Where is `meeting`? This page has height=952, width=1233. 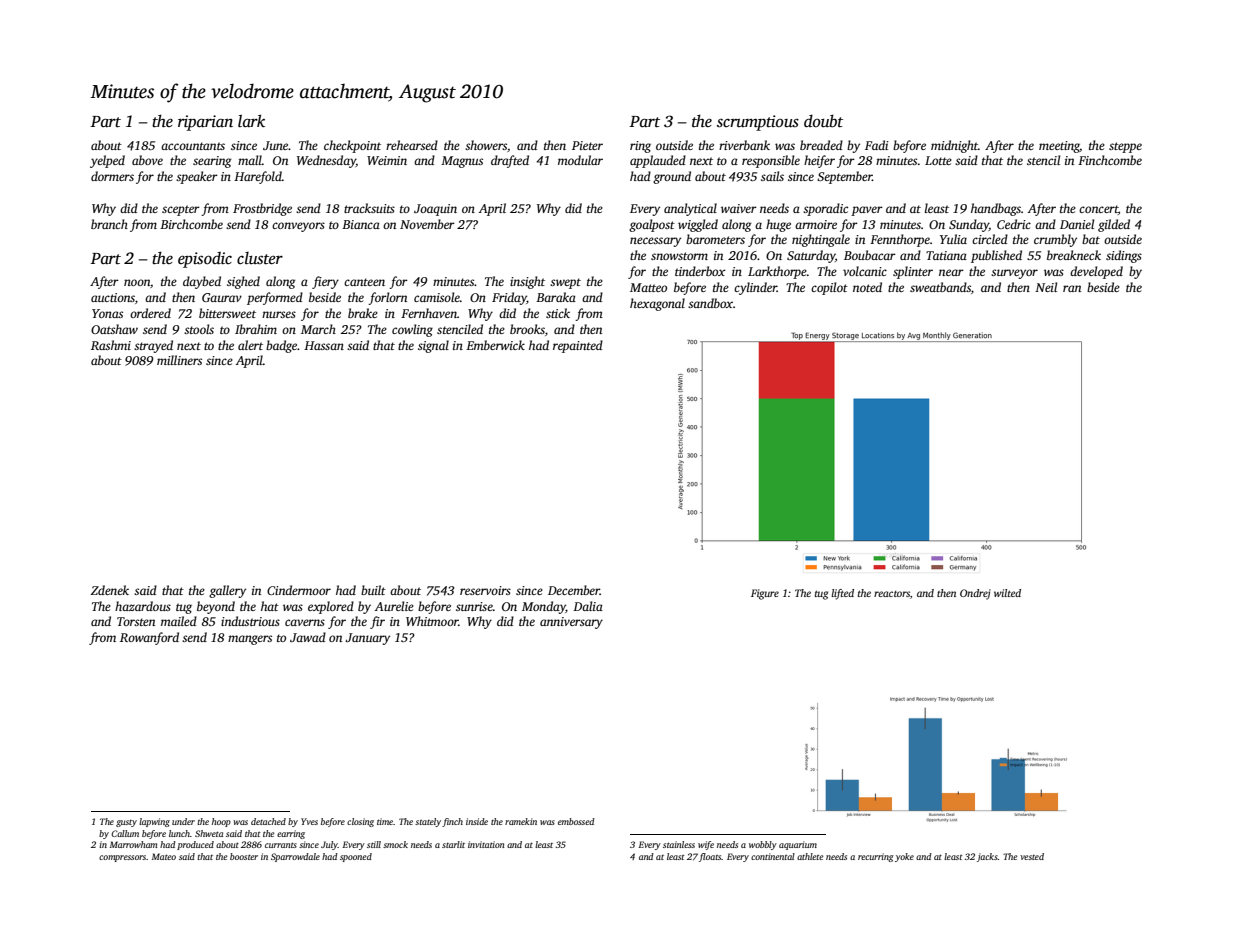 meeting is located at coordinates (1059, 147).
